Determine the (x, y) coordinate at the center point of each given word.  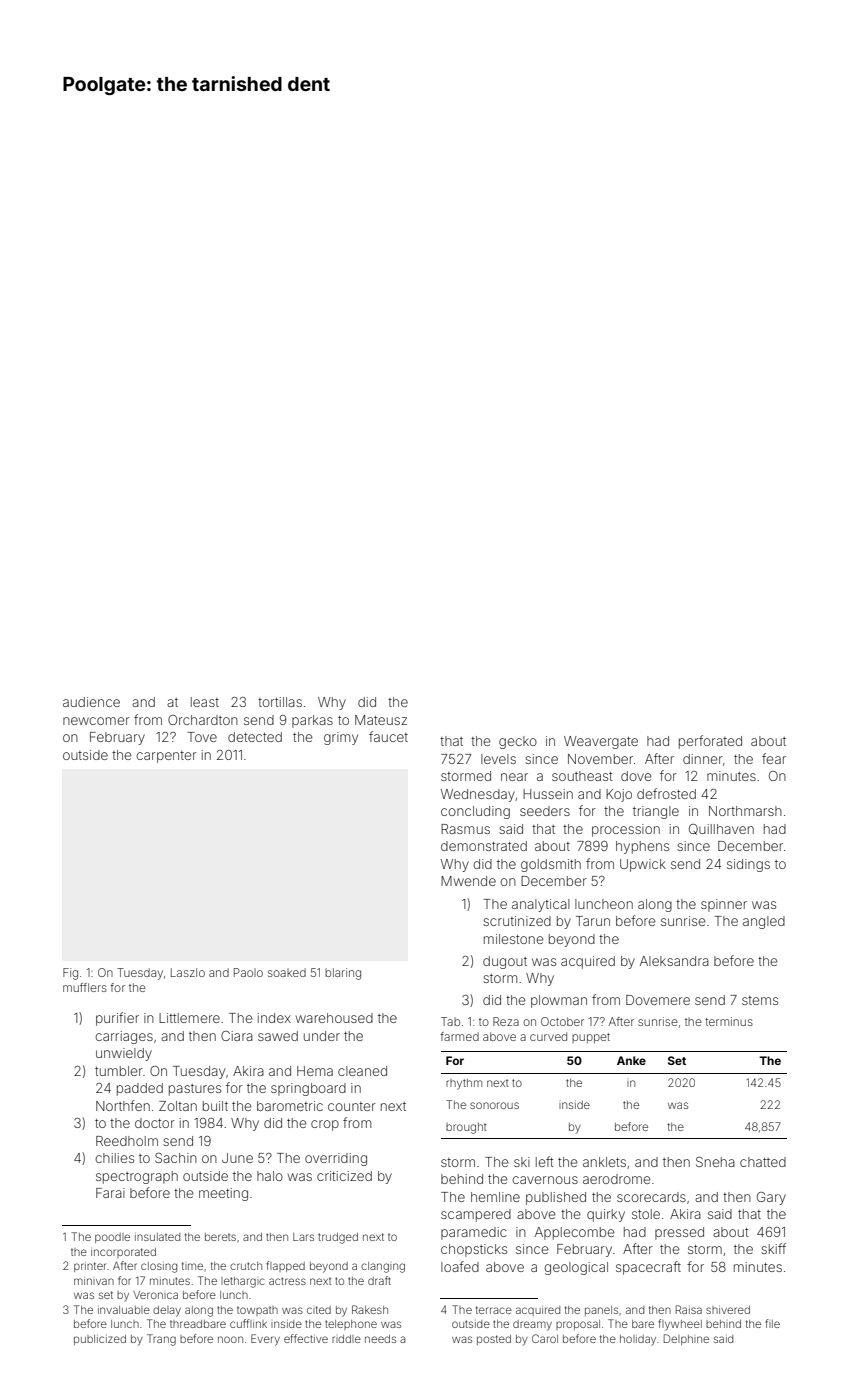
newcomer (96, 721)
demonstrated (484, 846)
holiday (638, 1340)
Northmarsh (745, 811)
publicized (100, 1340)
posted (494, 1340)
